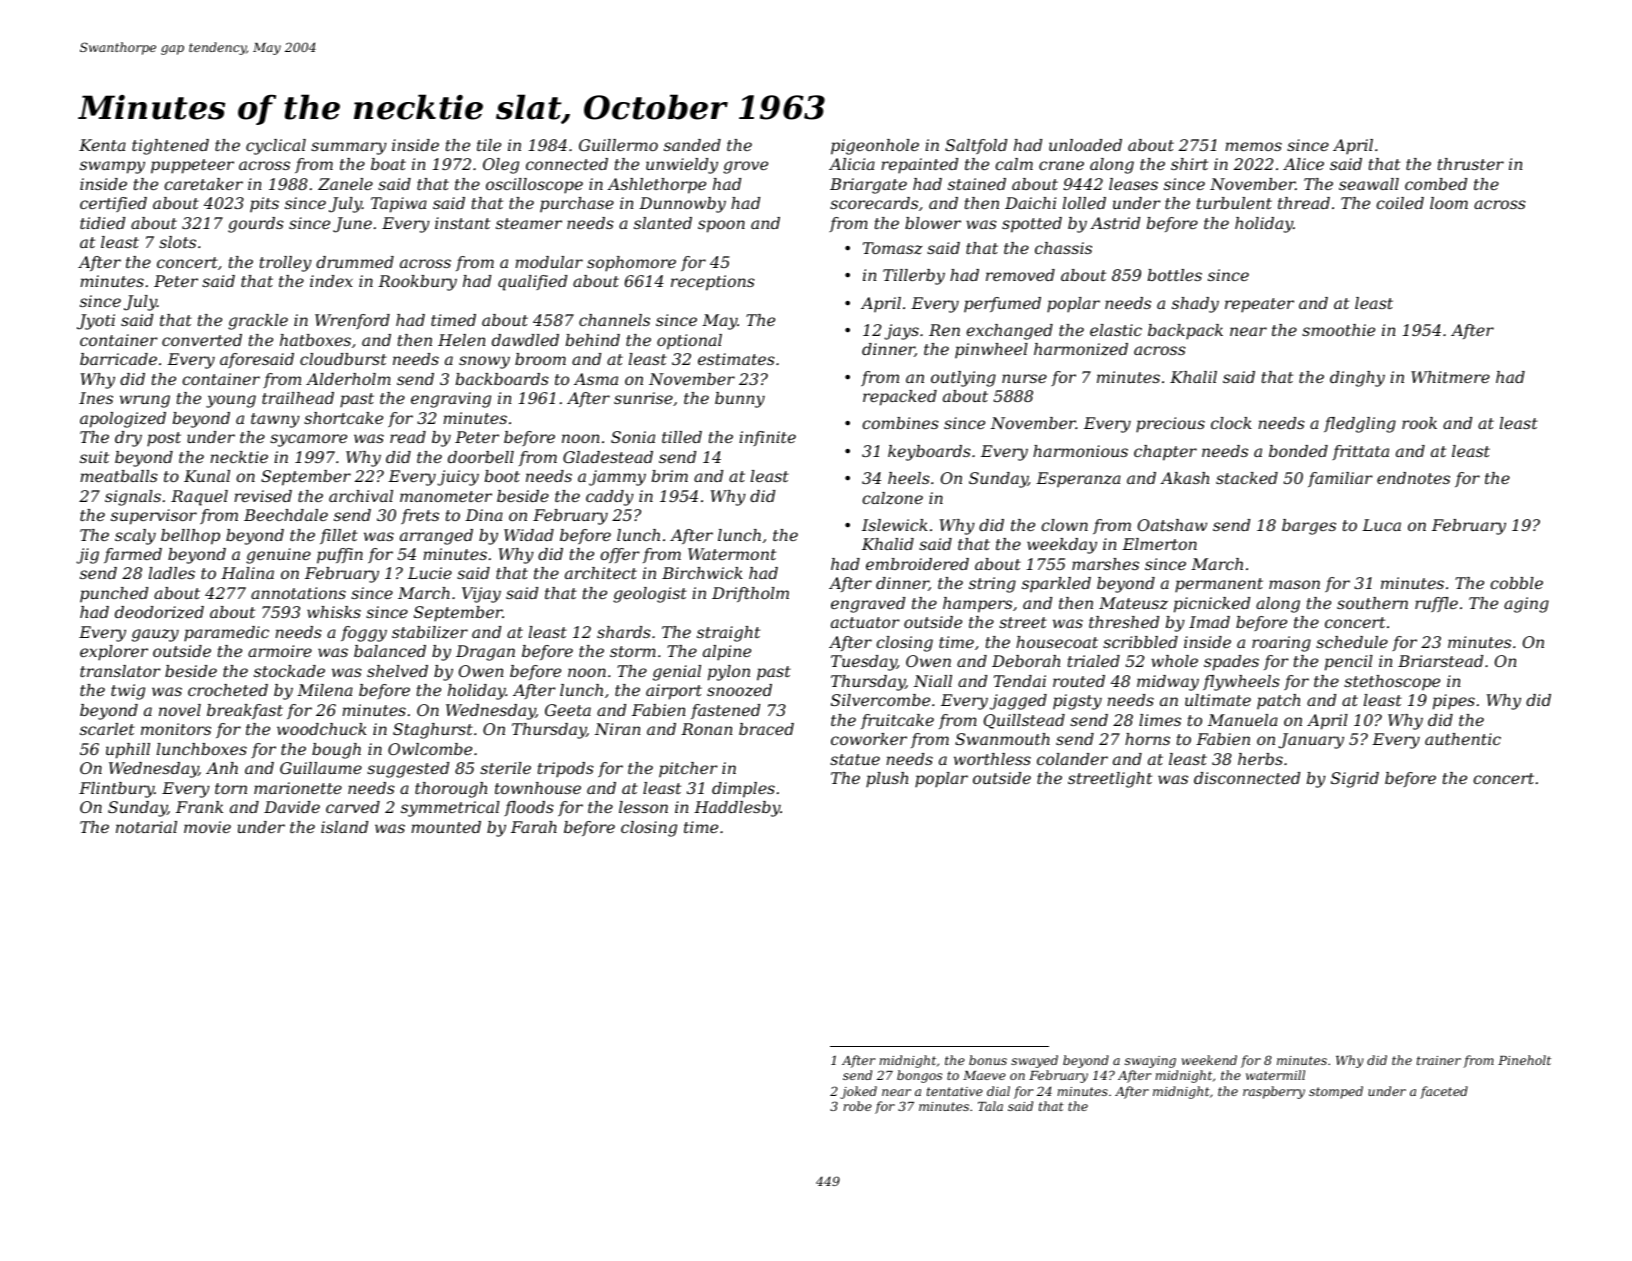 The height and width of the screenshot is (1261, 1632). I want to click on slots, so click(177, 242).
